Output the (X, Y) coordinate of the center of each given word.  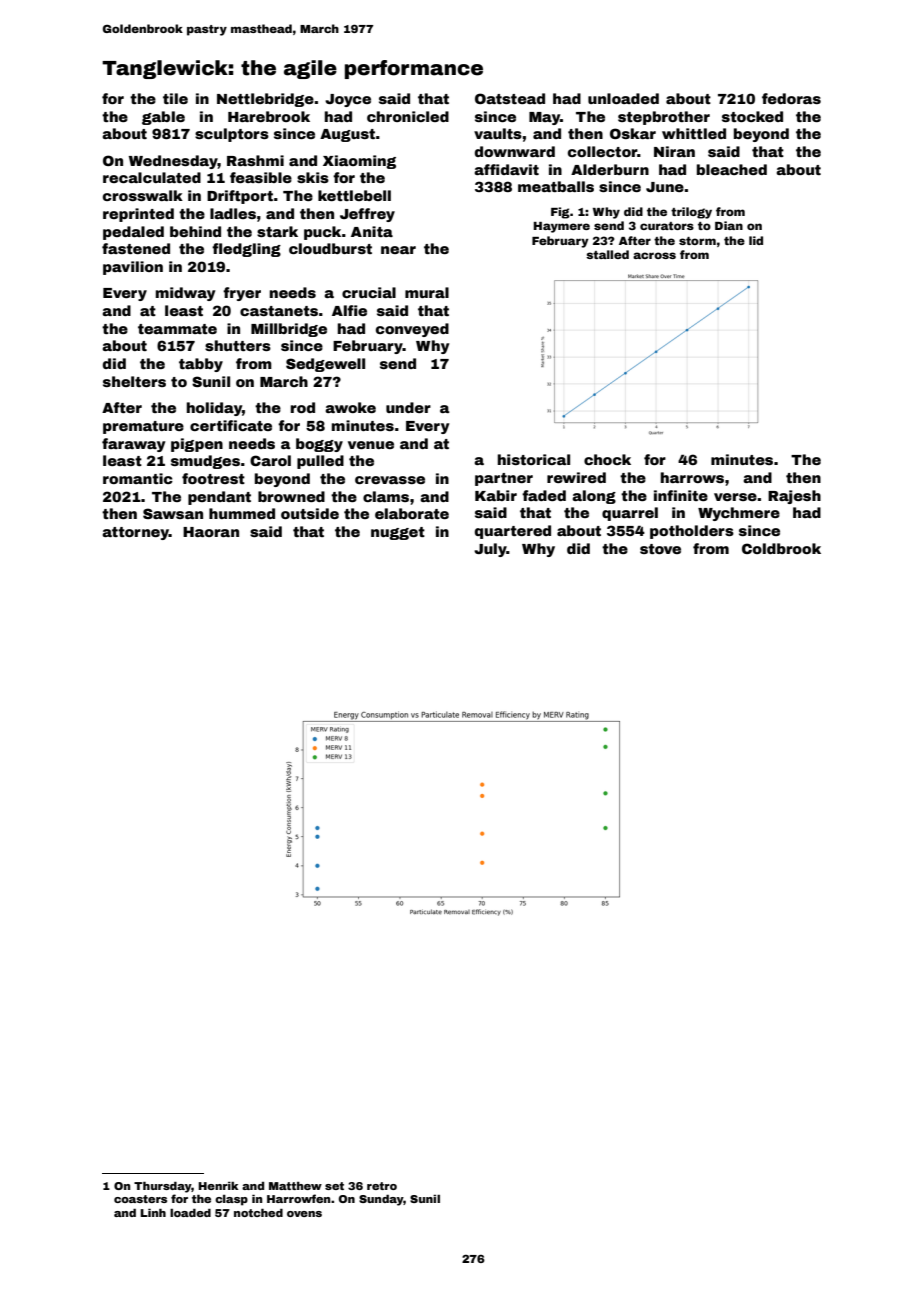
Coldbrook (781, 548)
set (334, 1186)
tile (175, 98)
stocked (752, 116)
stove (660, 549)
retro (382, 1186)
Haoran (211, 532)
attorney (135, 533)
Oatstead (510, 98)
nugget (398, 533)
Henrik (218, 1186)
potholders (692, 532)
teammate (177, 329)
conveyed (412, 330)
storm (697, 241)
